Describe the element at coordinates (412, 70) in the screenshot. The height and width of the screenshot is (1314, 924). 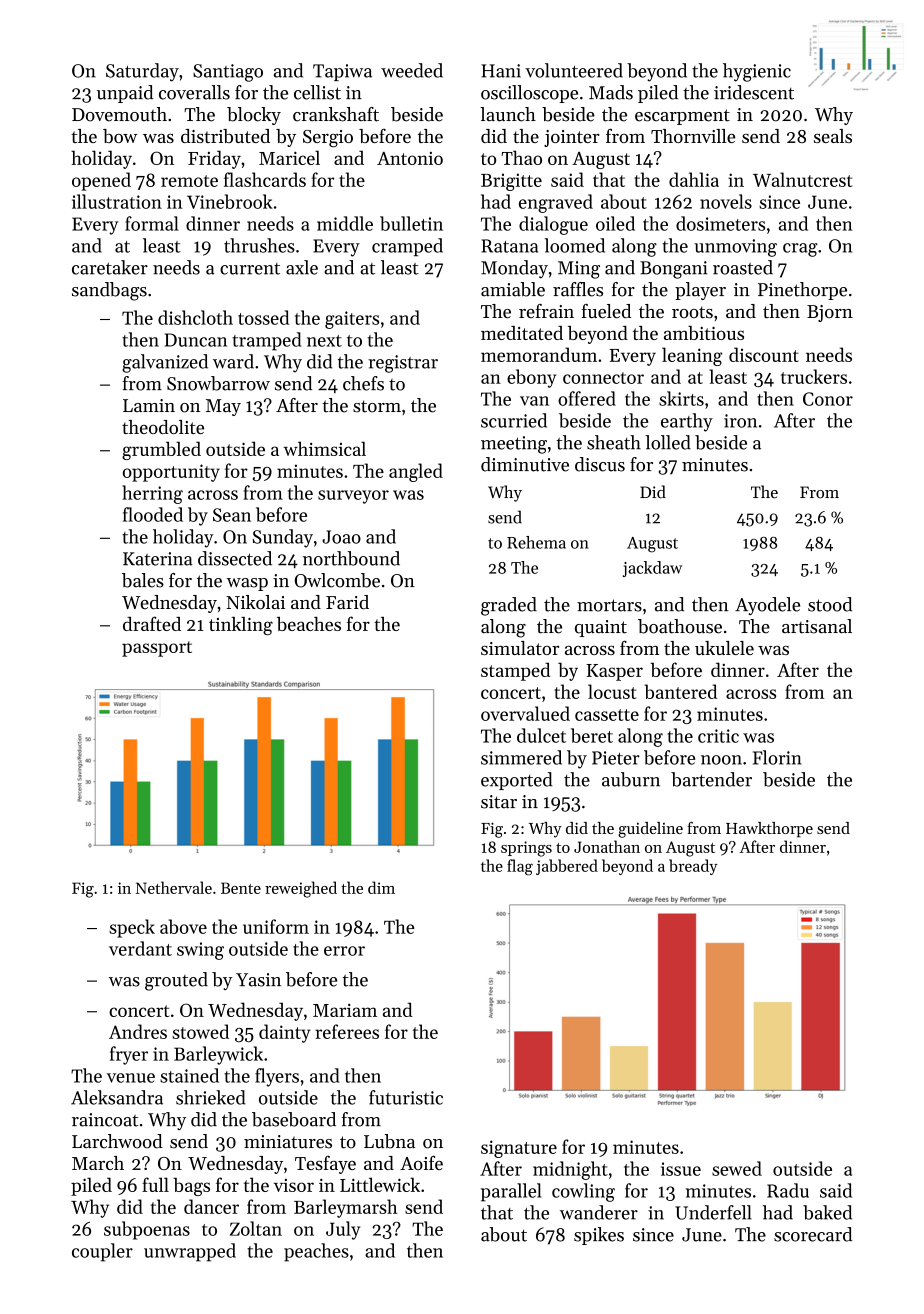
I see `weeded` at that location.
